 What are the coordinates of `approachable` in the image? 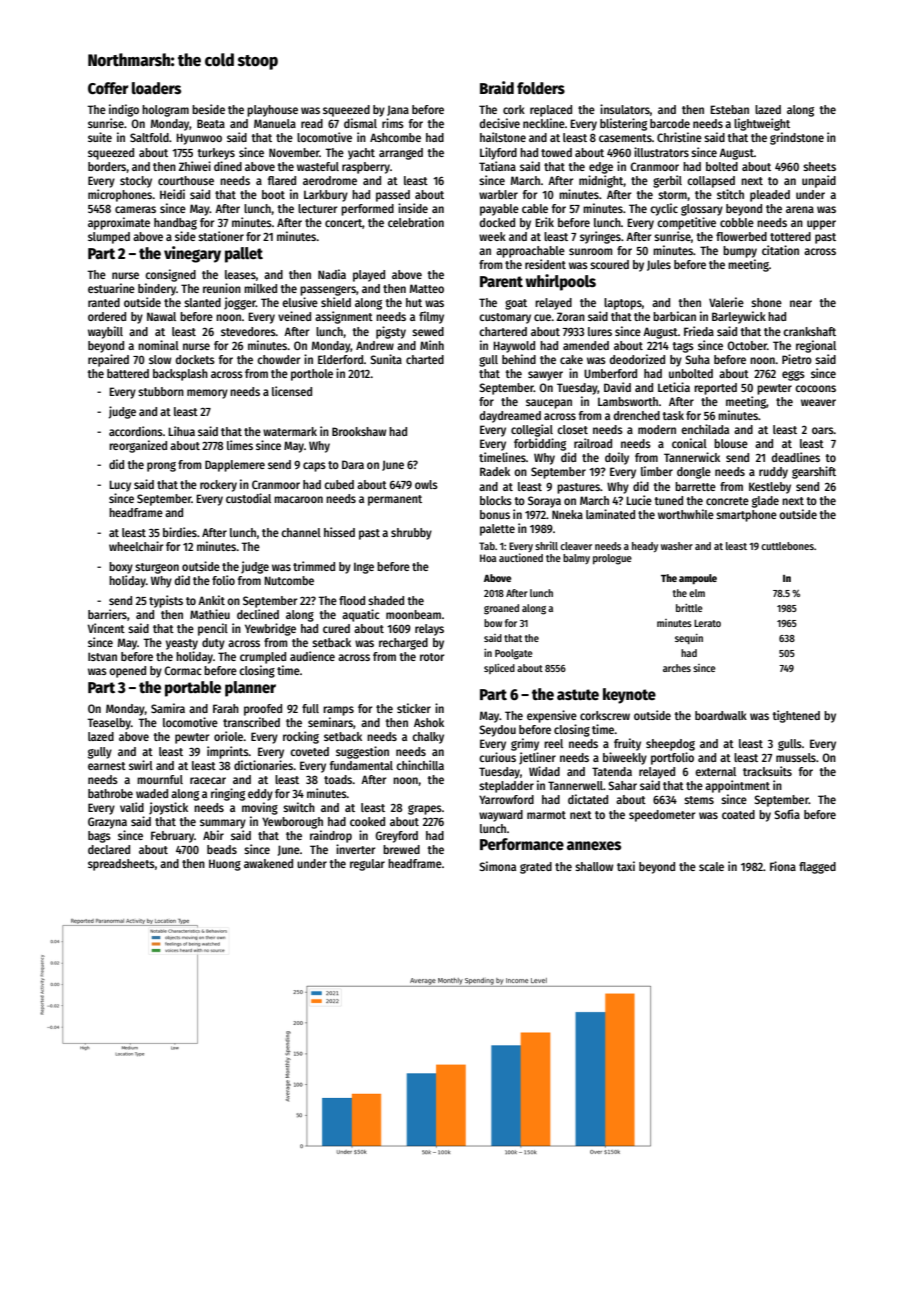 It's located at (530, 252).
